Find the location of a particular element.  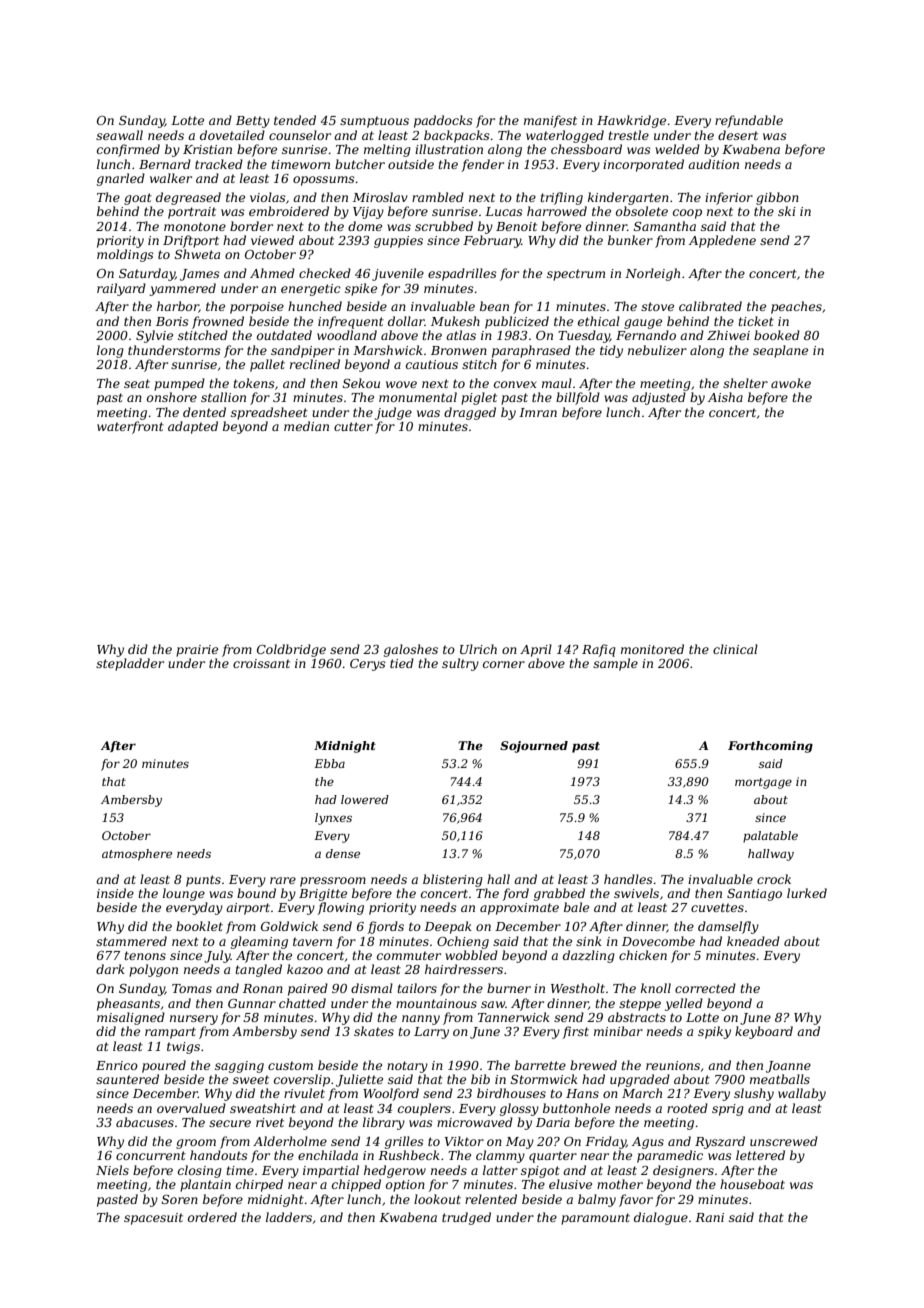

illustration is located at coordinates (449, 149).
